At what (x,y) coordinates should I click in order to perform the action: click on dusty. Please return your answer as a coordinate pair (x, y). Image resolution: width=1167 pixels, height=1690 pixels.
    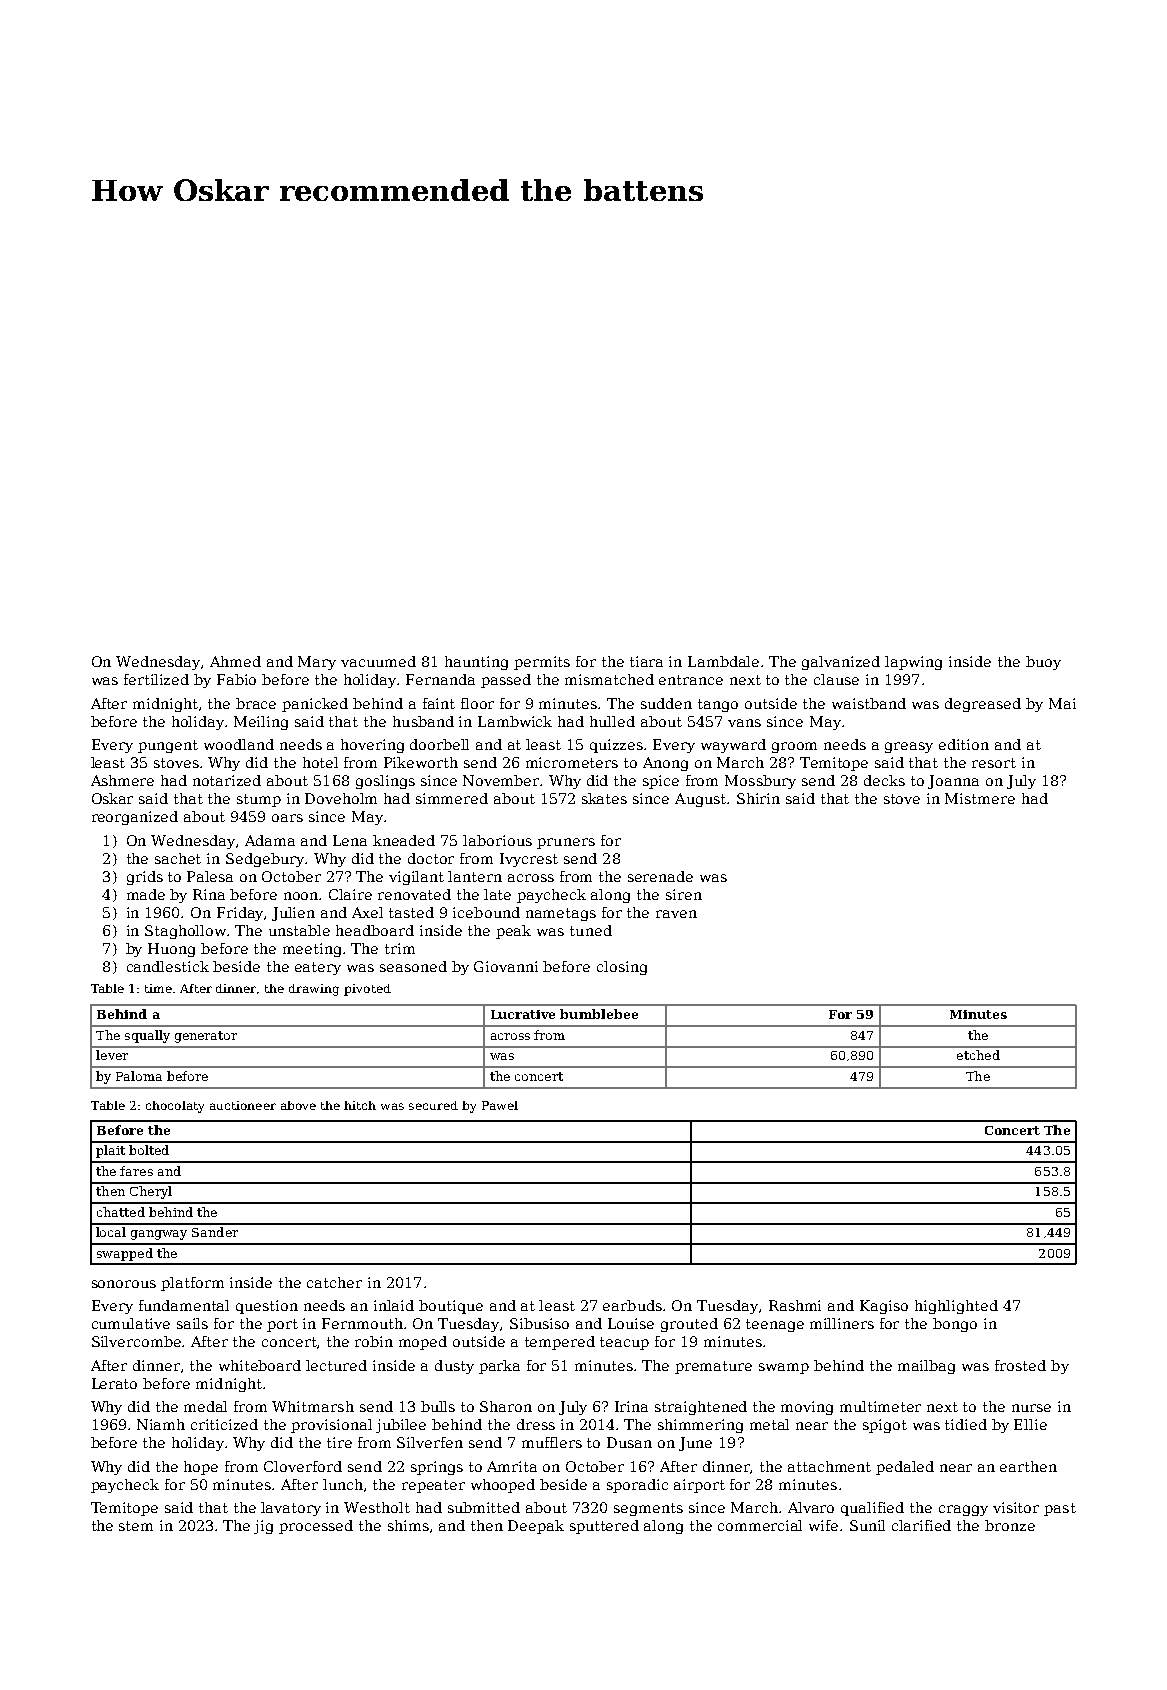
    Looking at the image, I should click on (454, 1367).
